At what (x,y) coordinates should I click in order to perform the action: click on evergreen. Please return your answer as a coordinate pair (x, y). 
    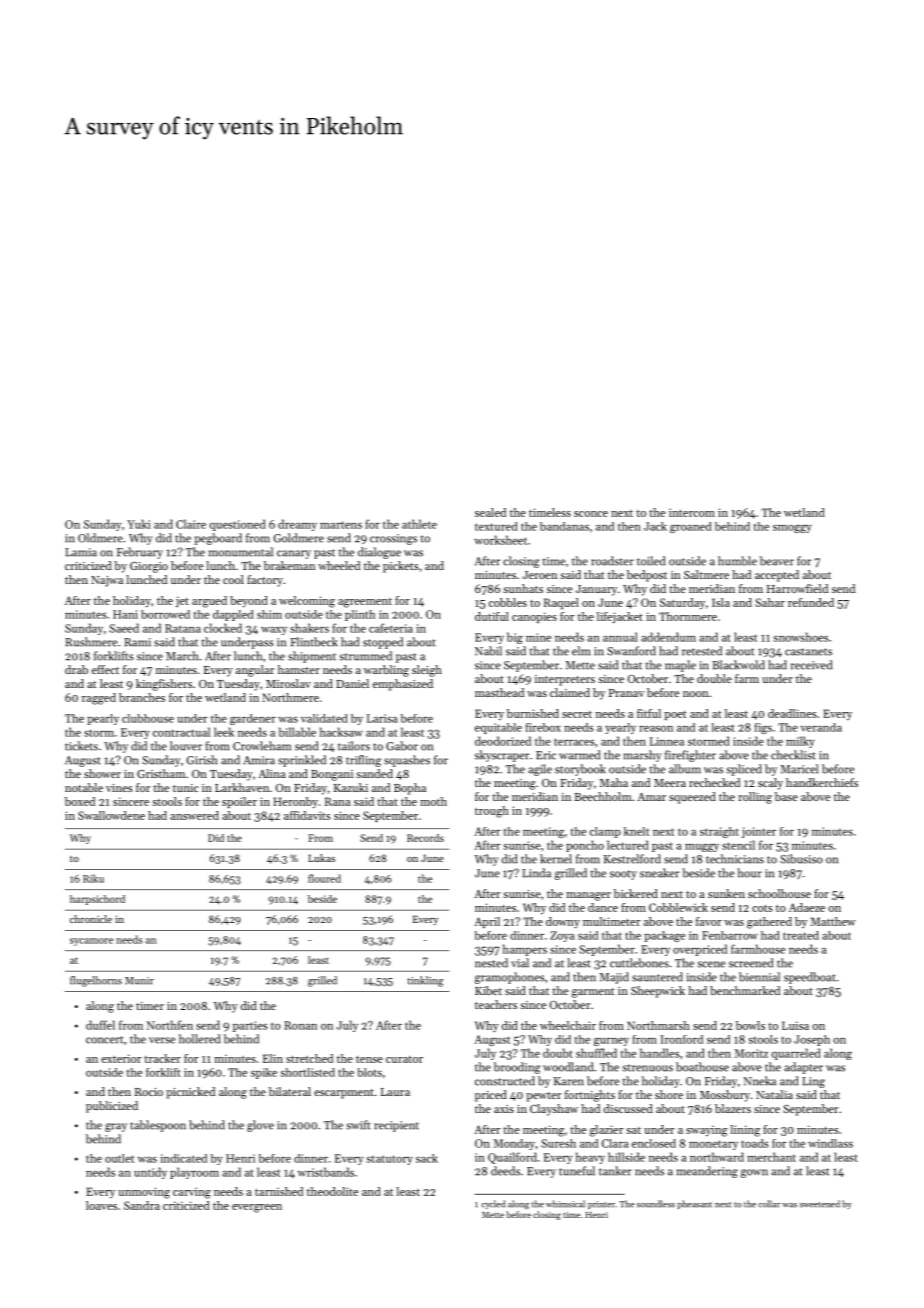
    Looking at the image, I should click on (257, 1208).
